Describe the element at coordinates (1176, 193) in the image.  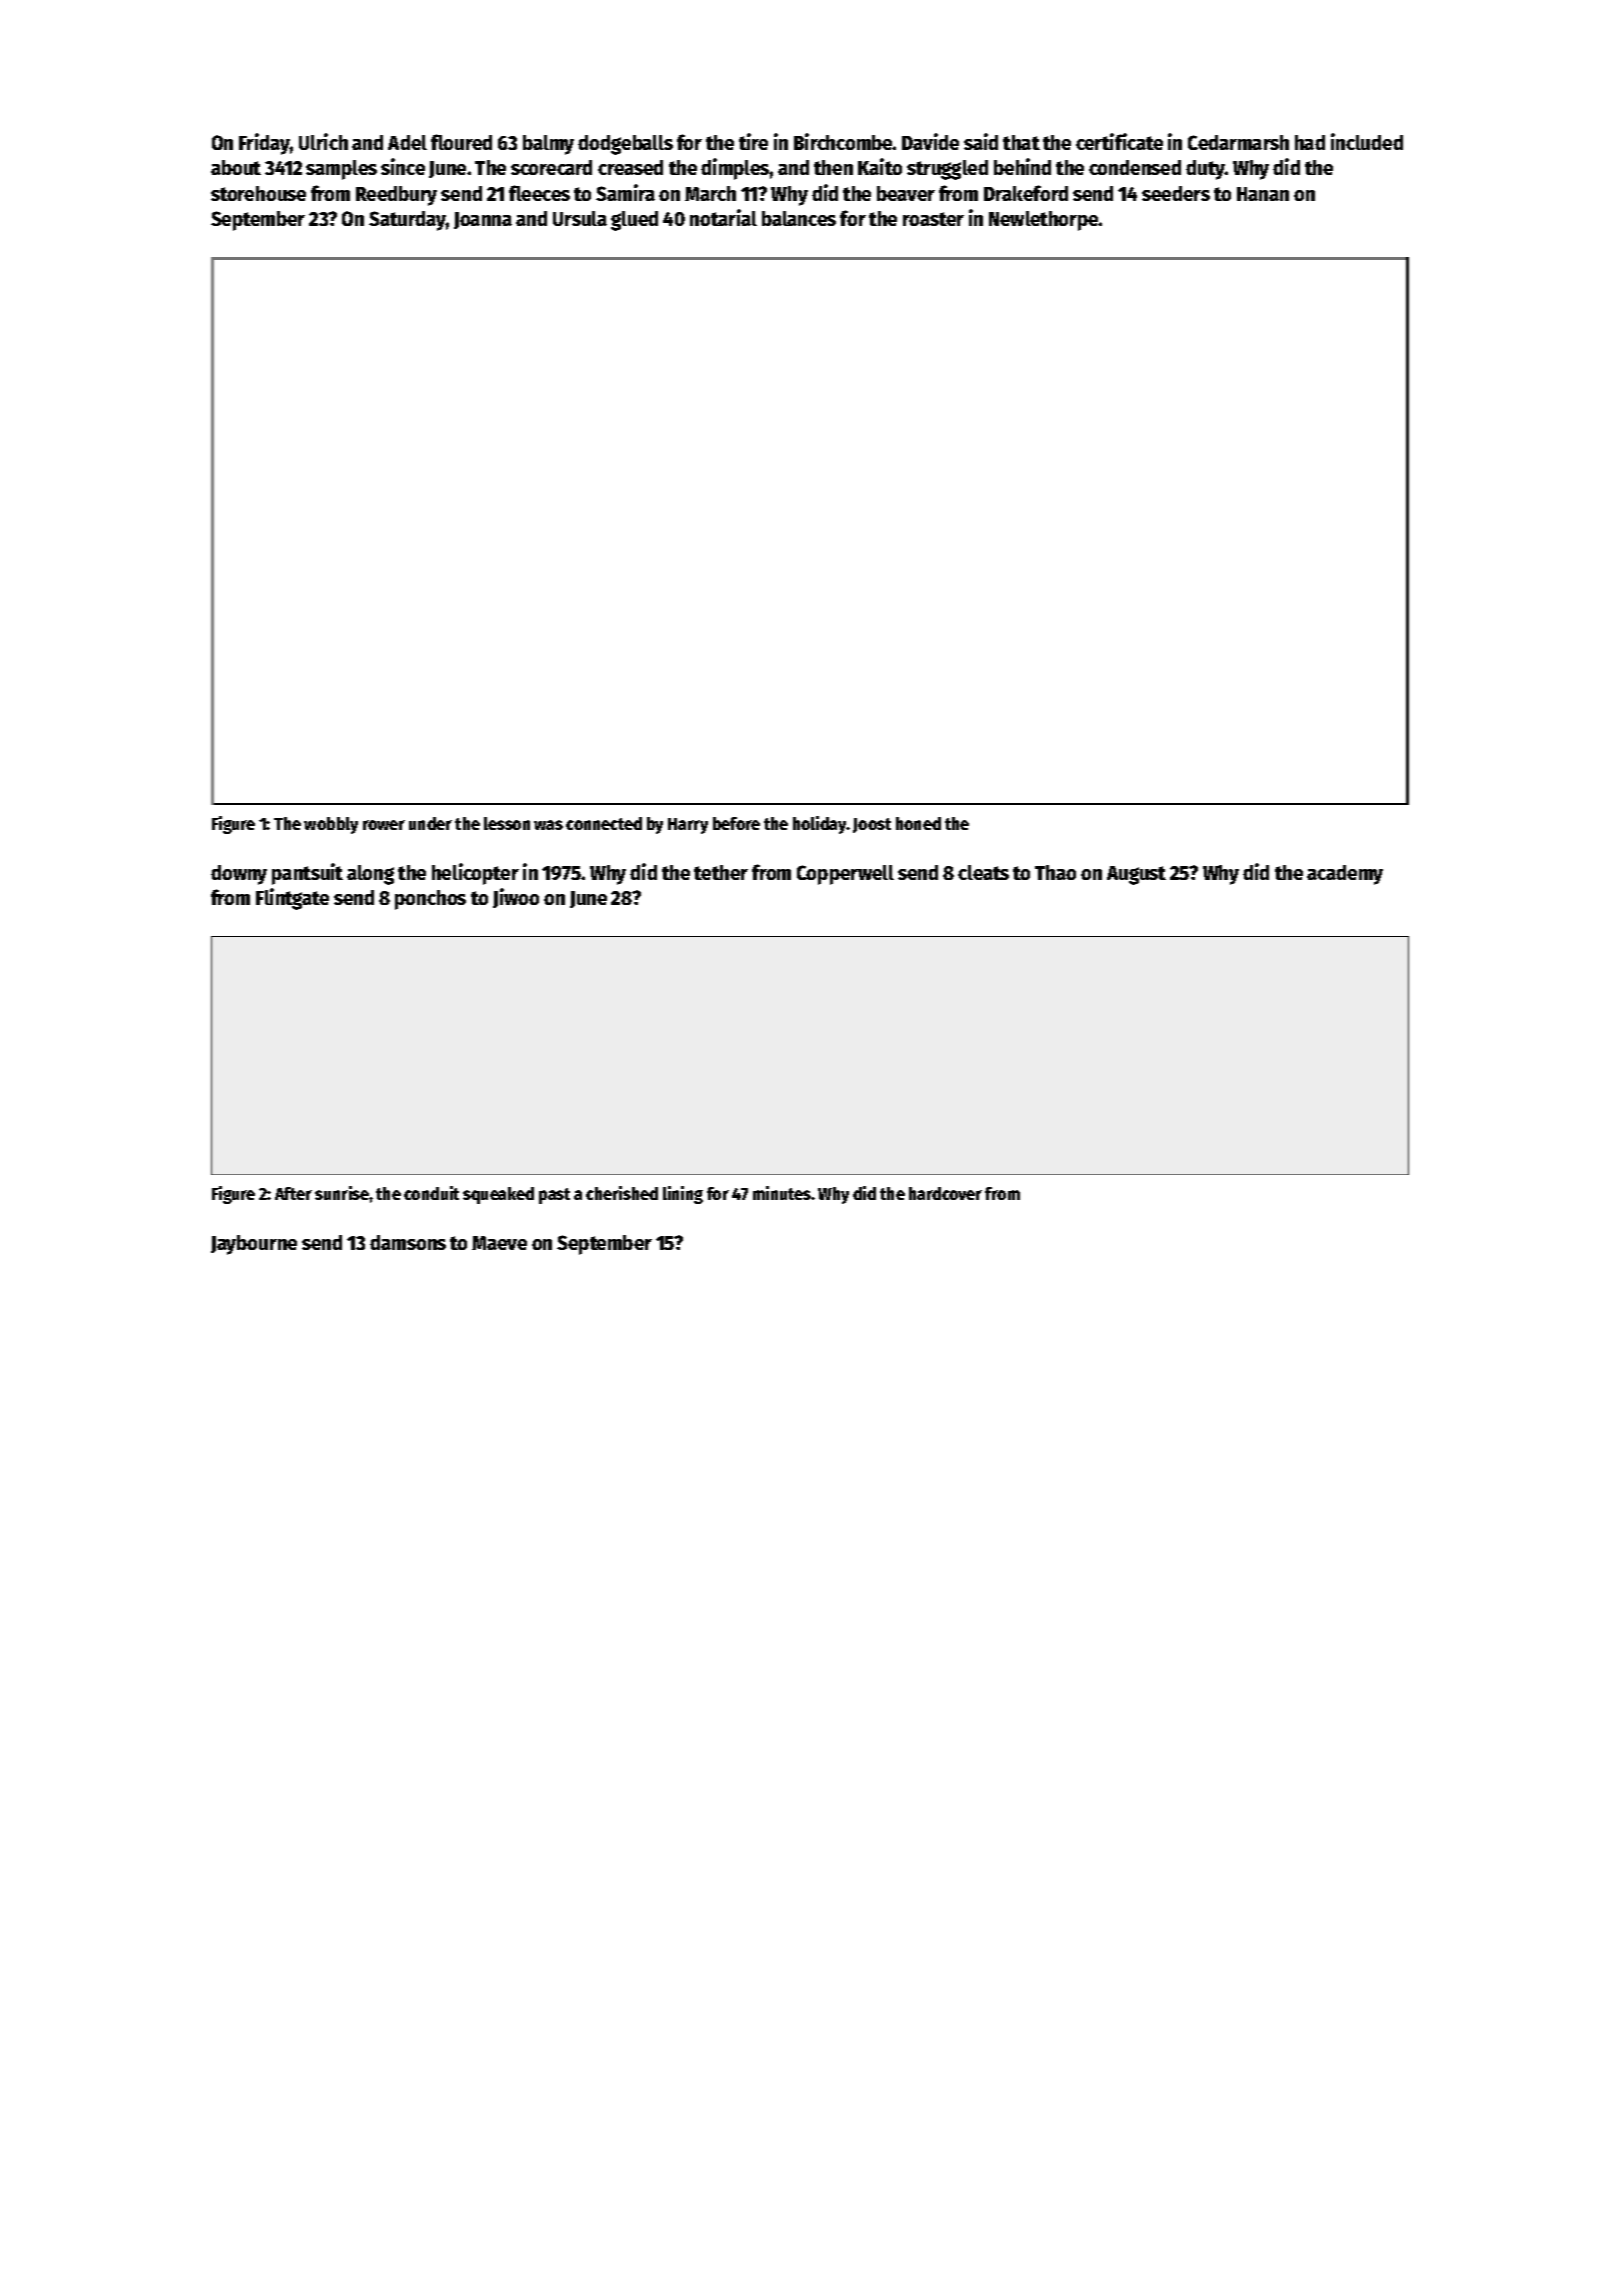
I see `seeders` at that location.
